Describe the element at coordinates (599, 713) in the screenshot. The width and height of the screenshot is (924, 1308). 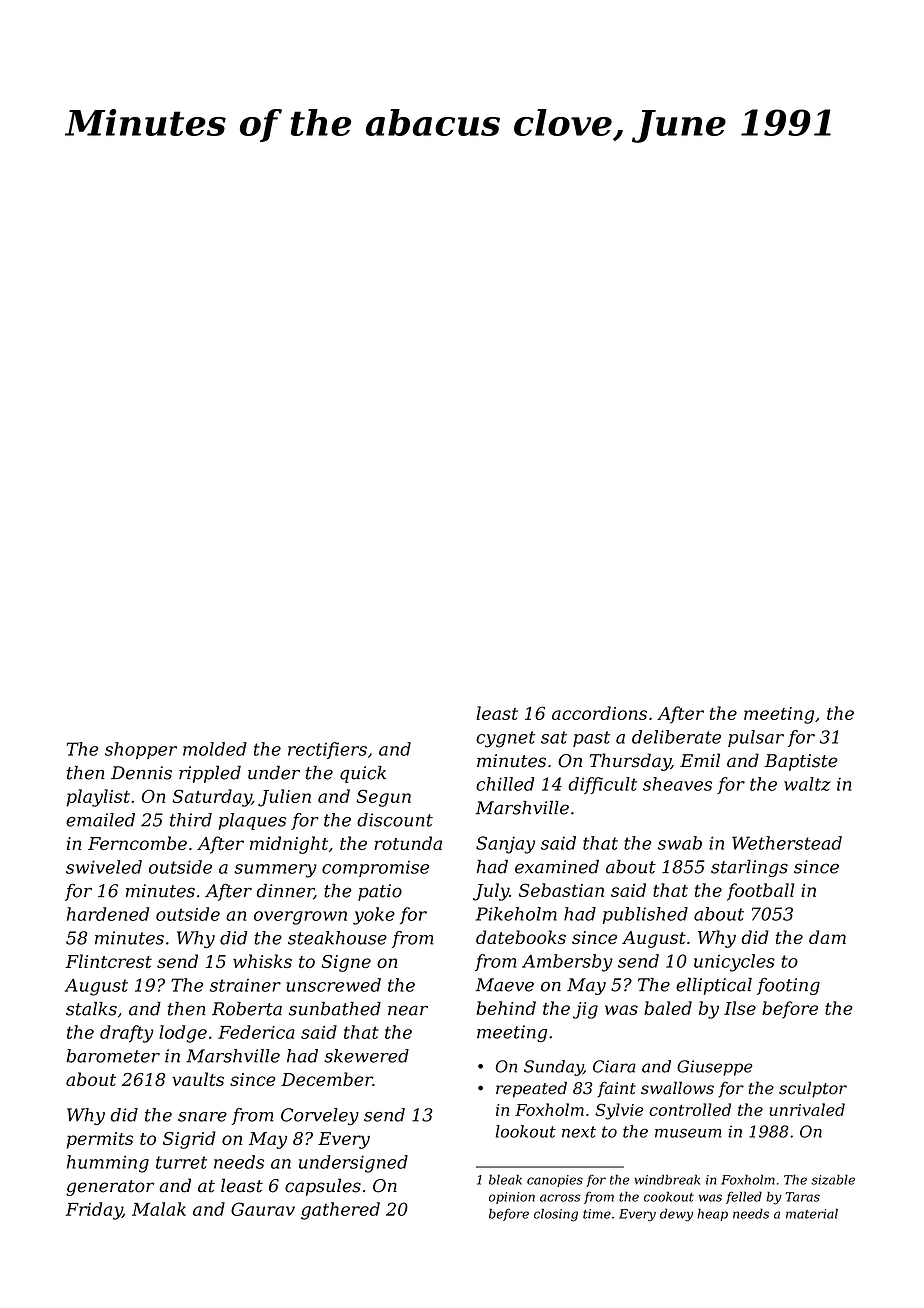
I see `accordions` at that location.
